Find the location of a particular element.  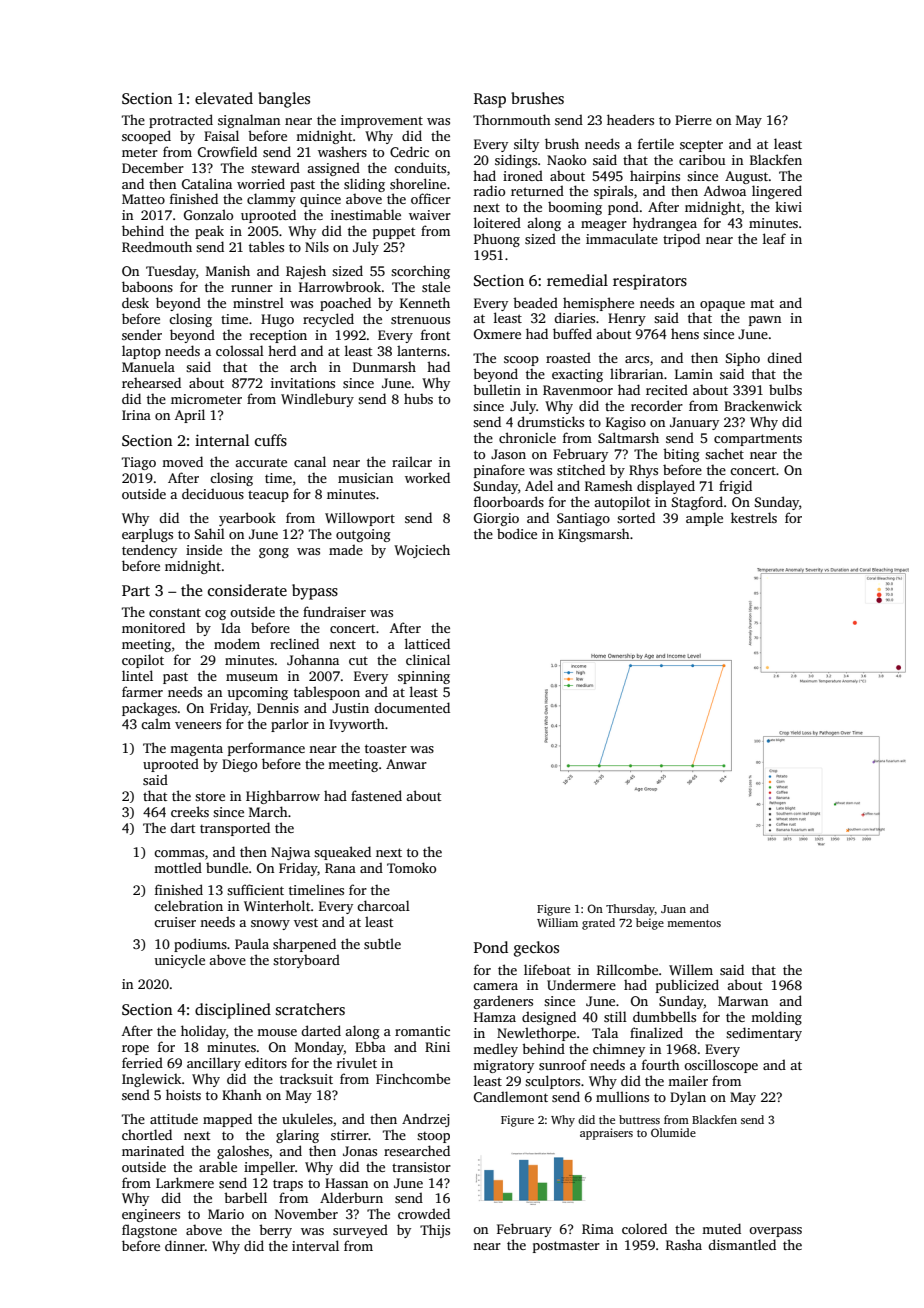

recorder is located at coordinates (657, 405).
